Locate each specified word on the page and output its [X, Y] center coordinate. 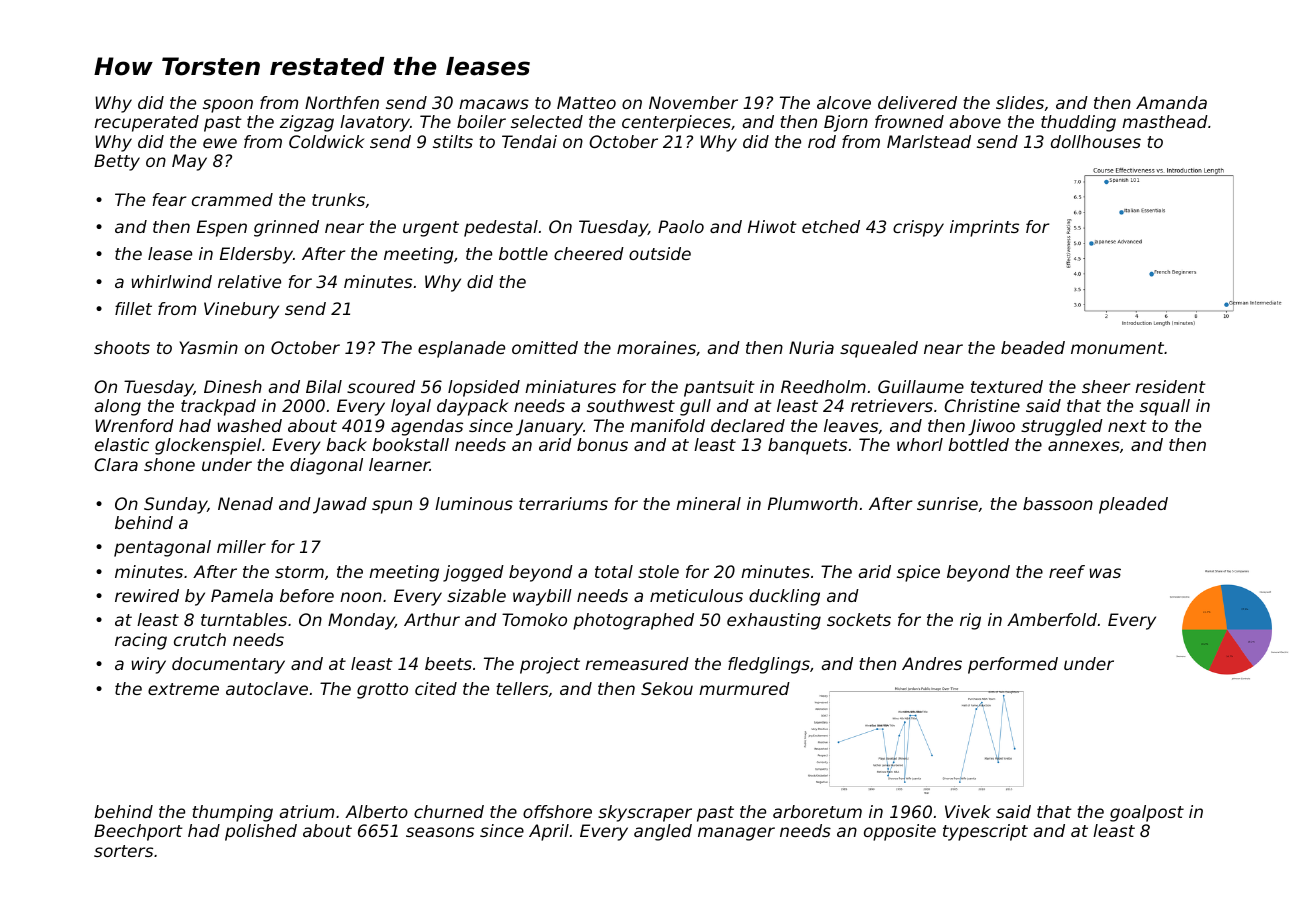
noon [361, 597]
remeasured [637, 663]
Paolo [681, 226]
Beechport [138, 832]
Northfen [342, 102]
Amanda [1171, 102]
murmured [744, 688]
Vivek [968, 811]
